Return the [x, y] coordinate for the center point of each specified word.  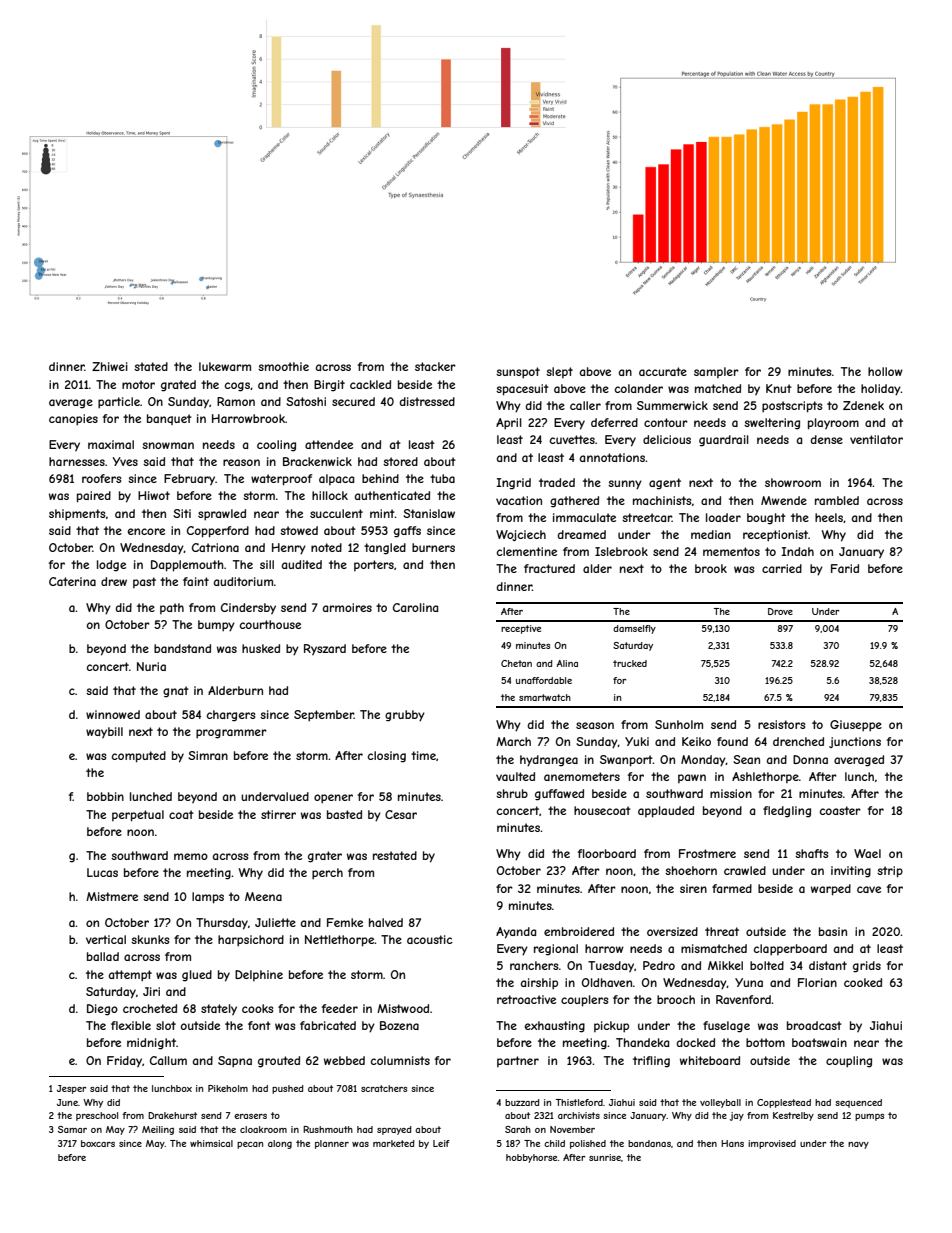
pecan [250, 1145]
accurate [663, 371]
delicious [667, 439]
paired [94, 497]
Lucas [102, 872]
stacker [435, 366]
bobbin [105, 796]
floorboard [607, 853]
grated [178, 386]
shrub [512, 793]
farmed [732, 888]
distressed [427, 401]
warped [831, 890]
